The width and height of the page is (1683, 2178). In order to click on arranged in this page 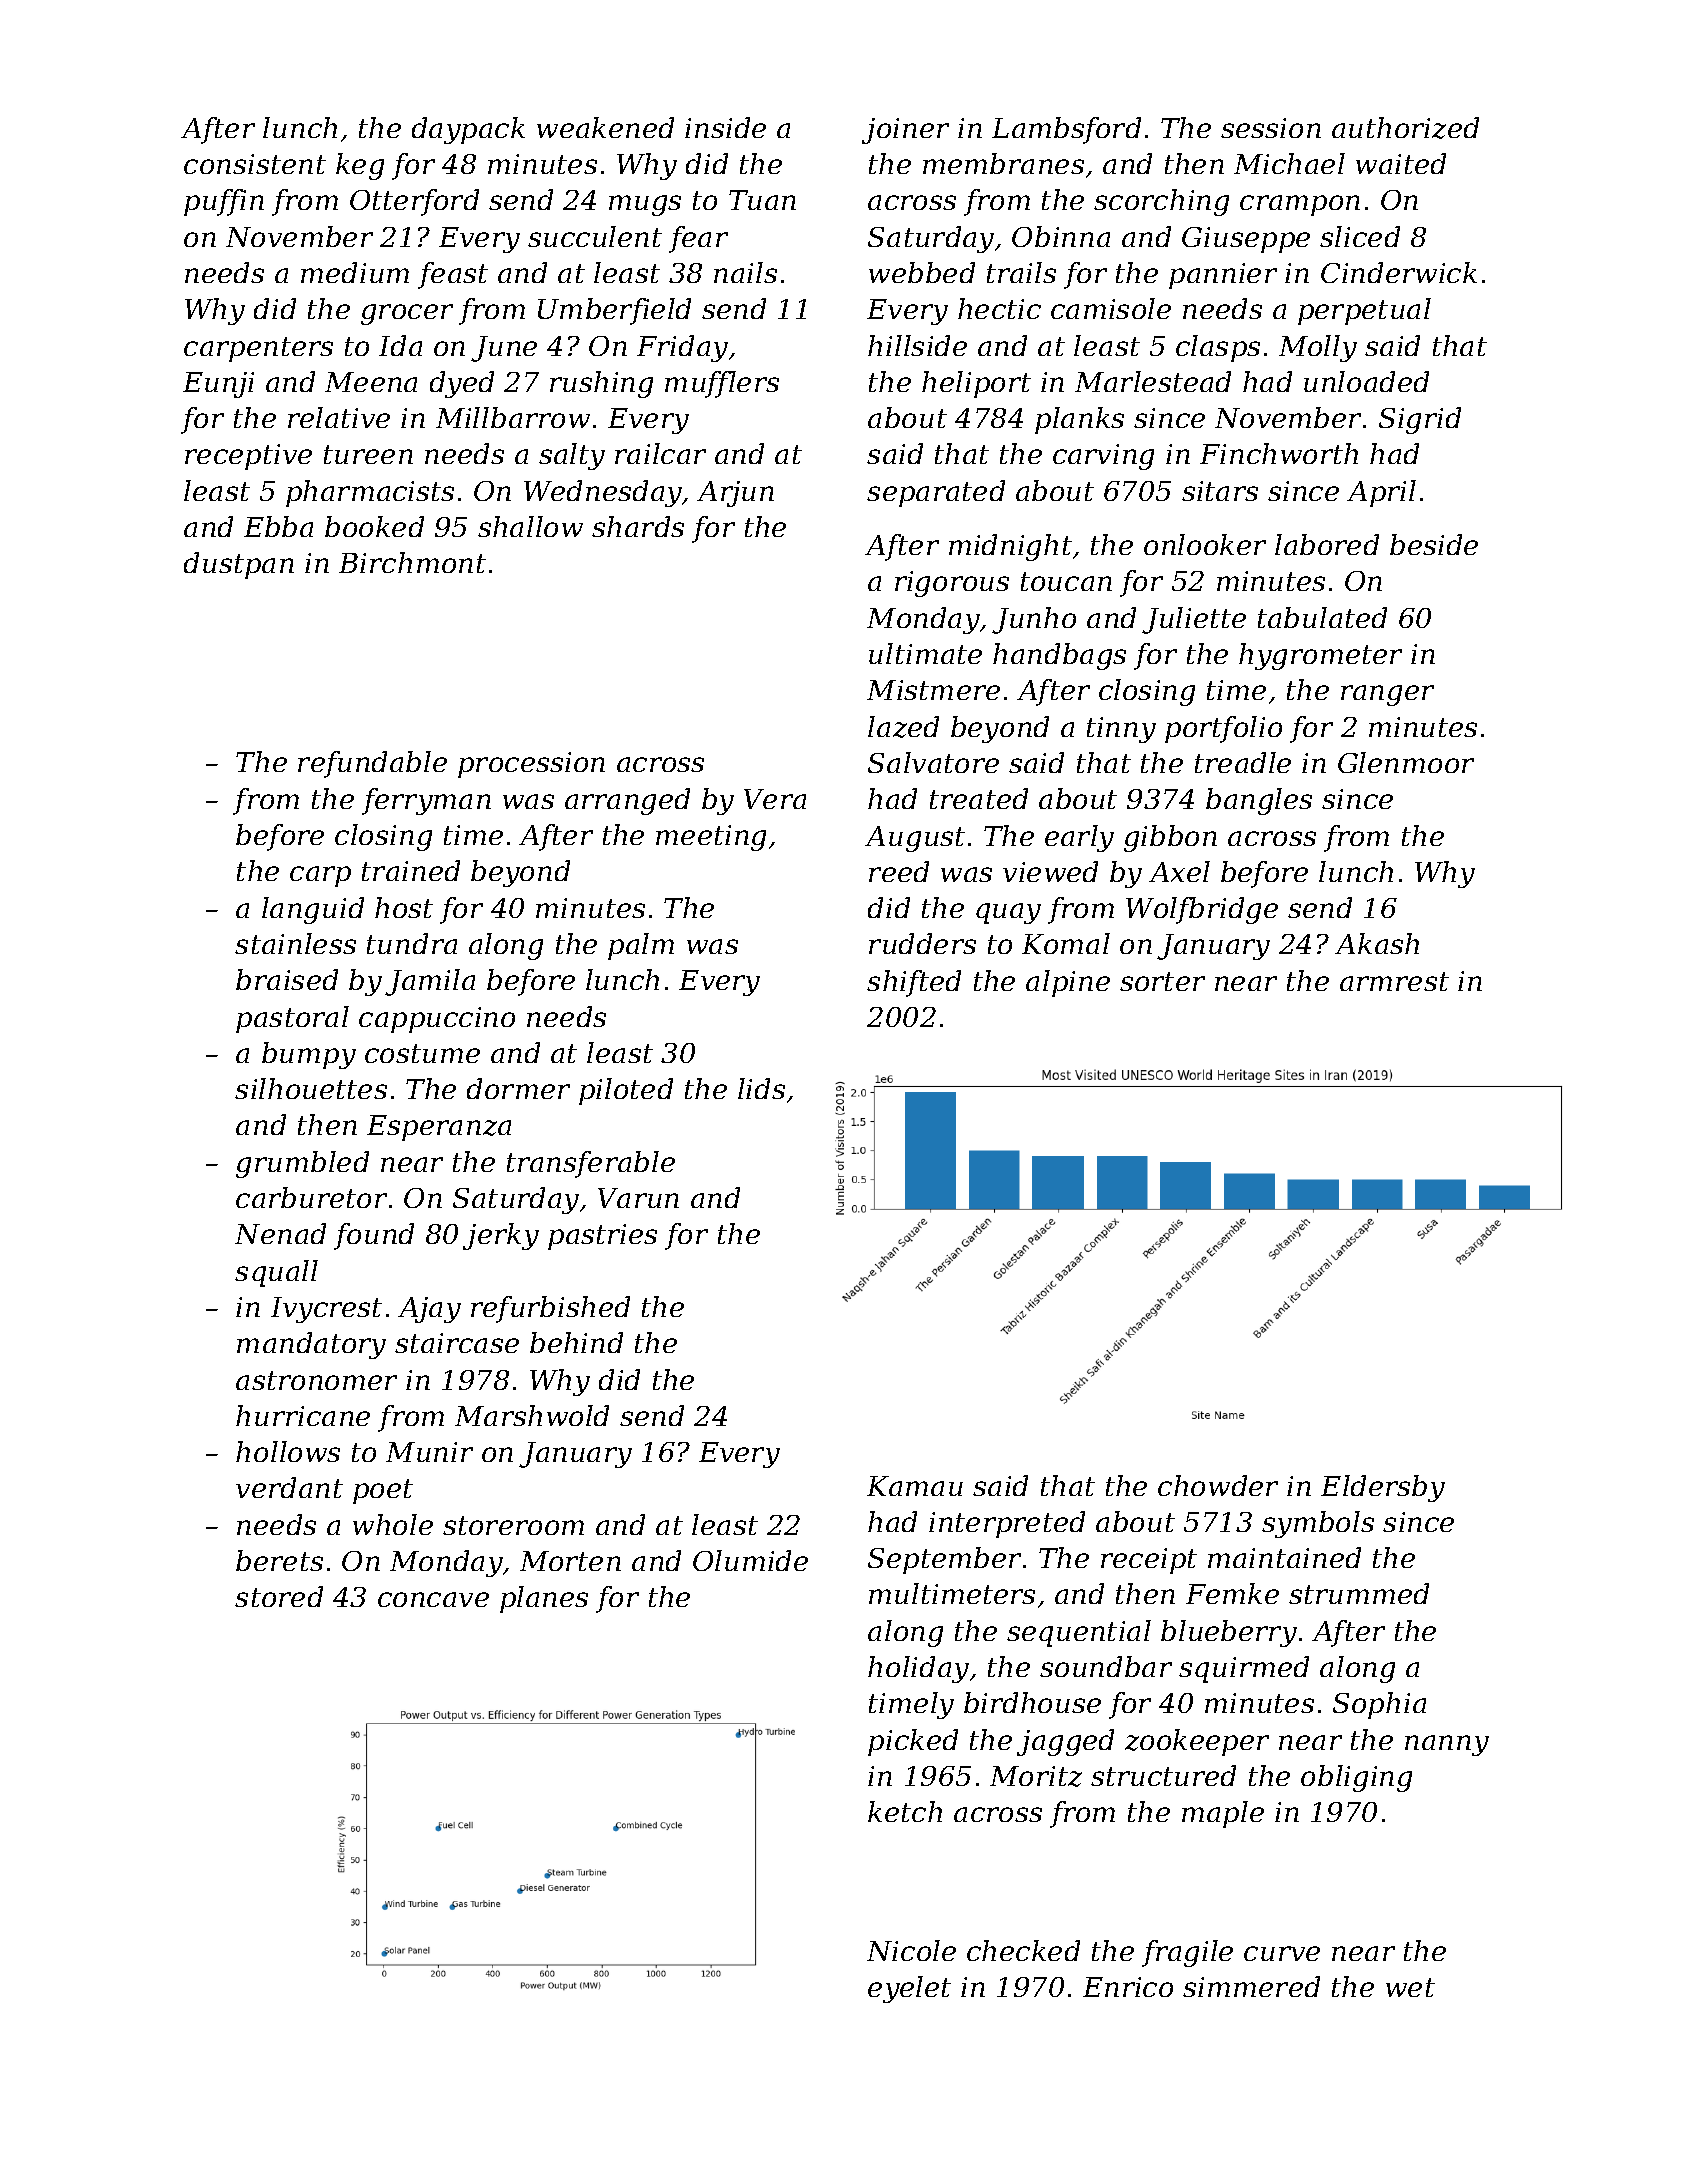, I will do `click(627, 801)`.
